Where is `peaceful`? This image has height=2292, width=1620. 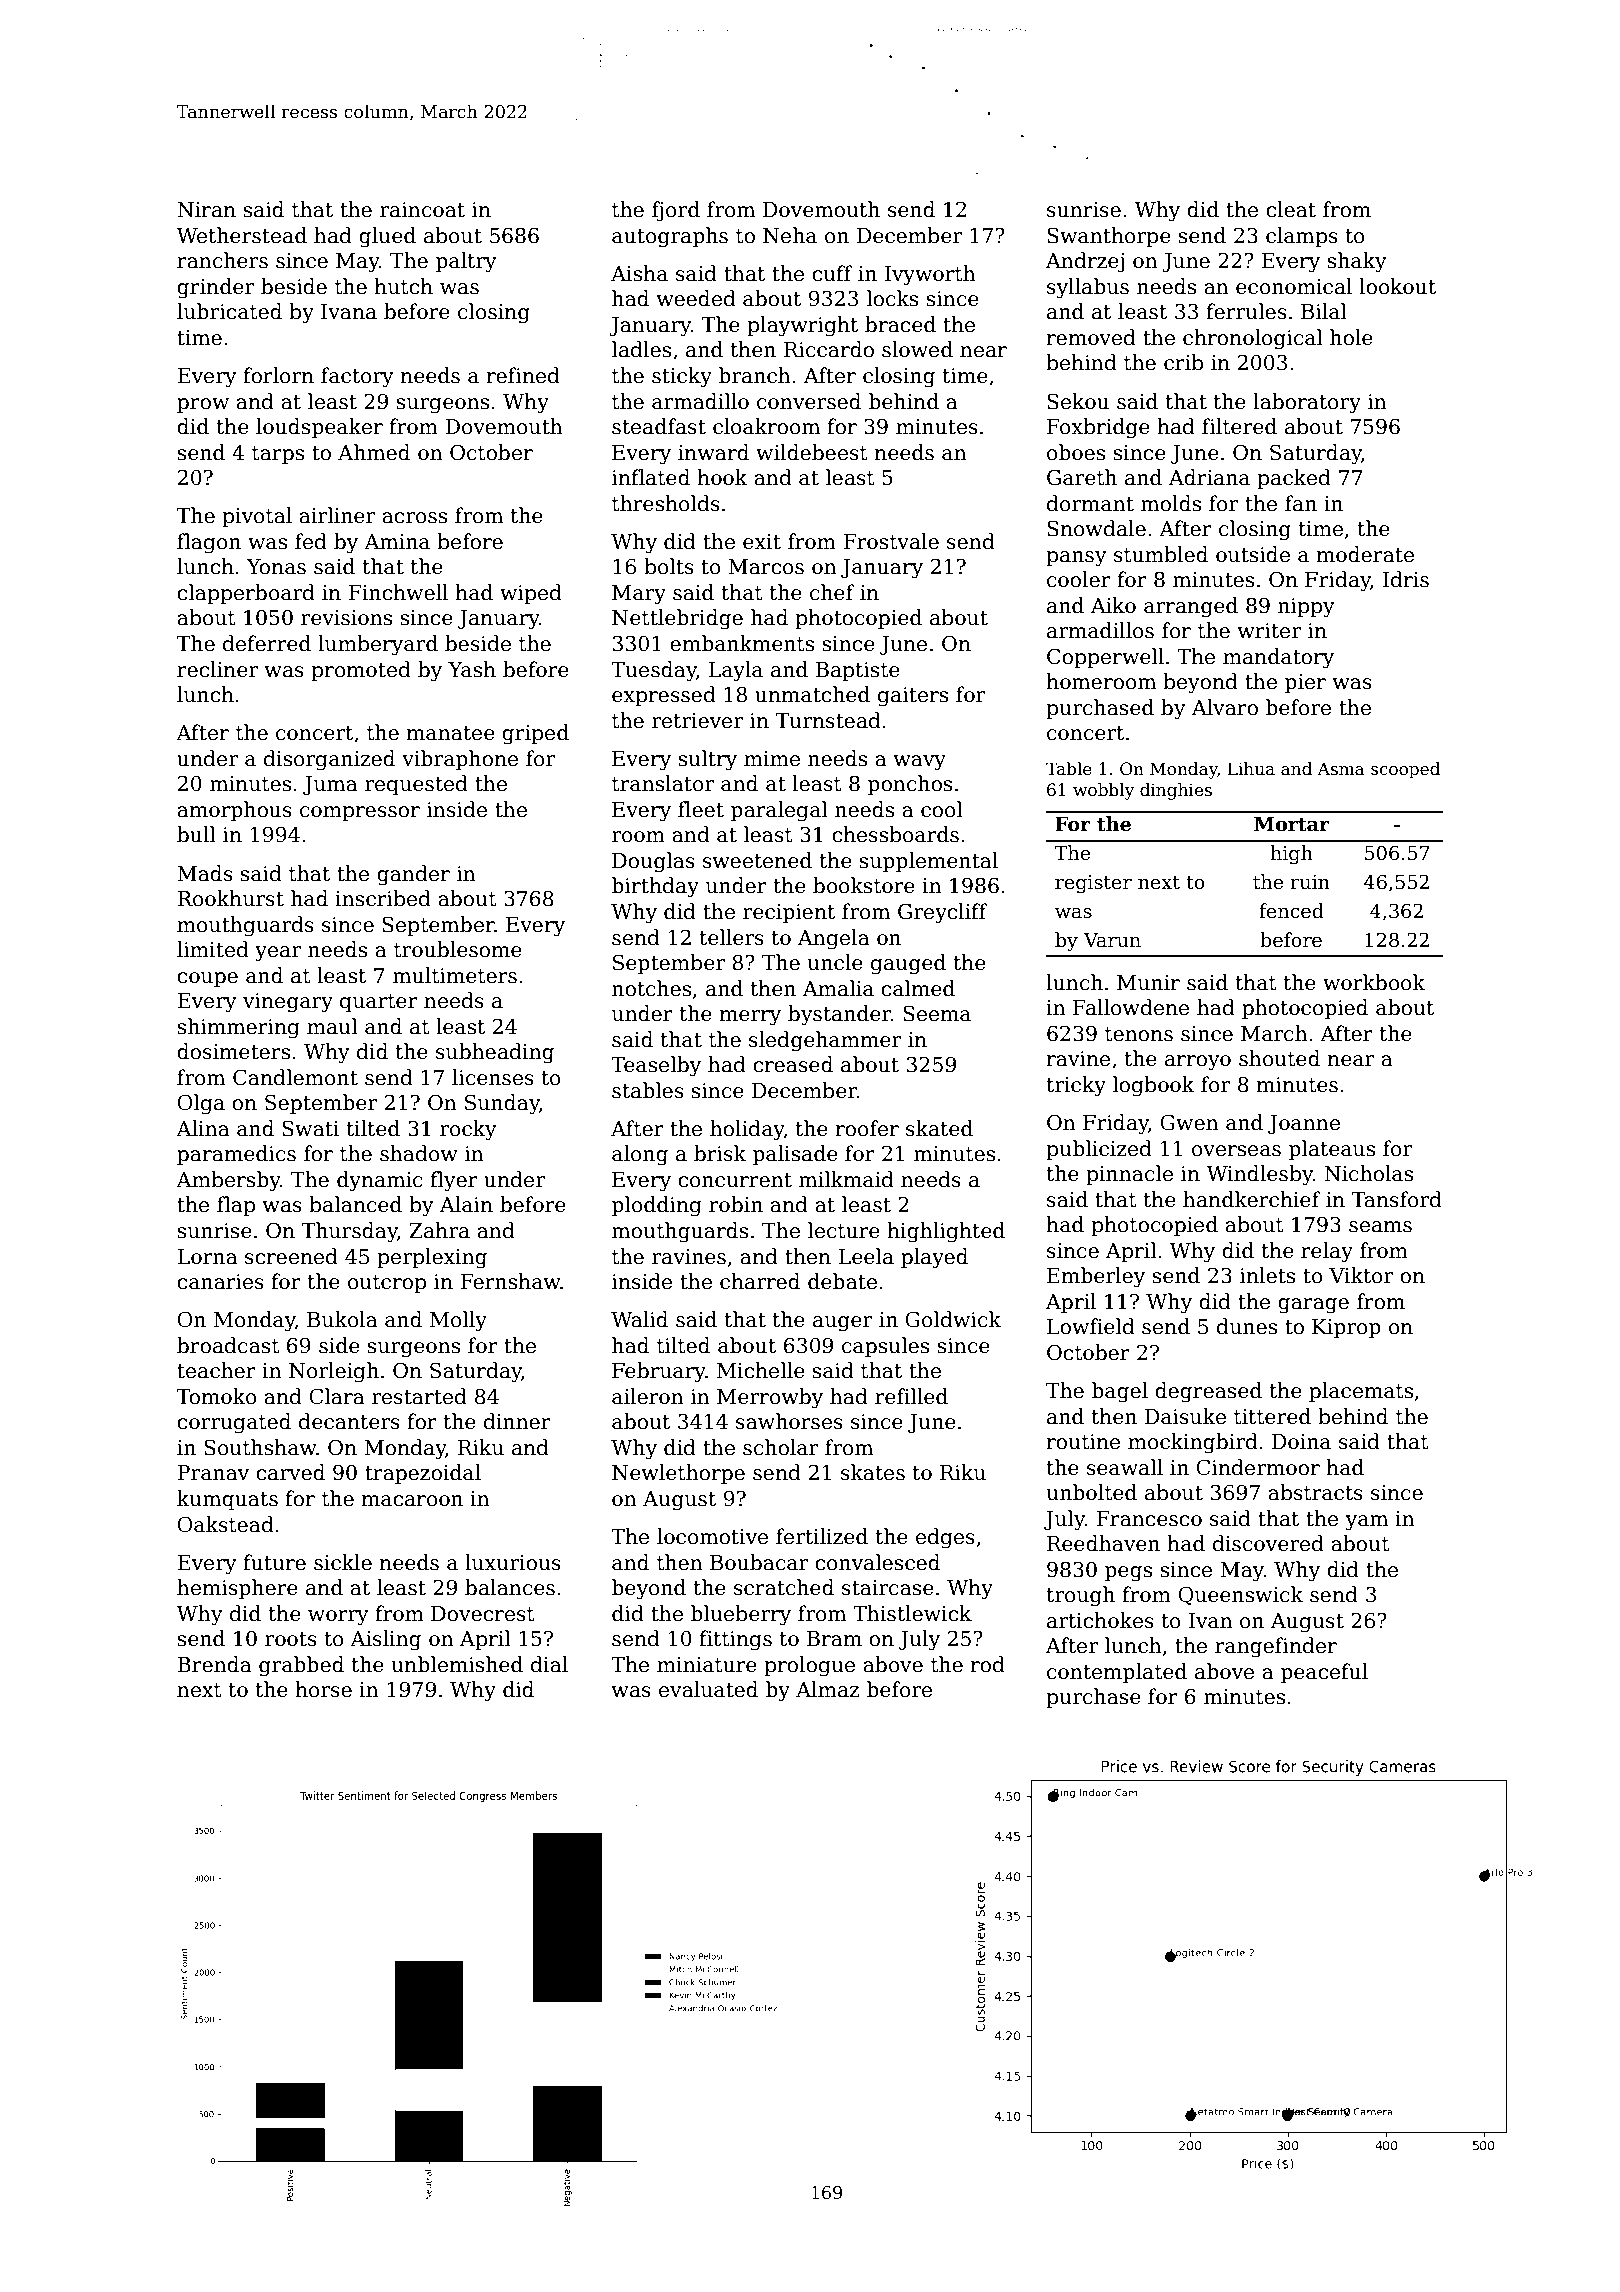 peaceful is located at coordinates (1324, 1673).
